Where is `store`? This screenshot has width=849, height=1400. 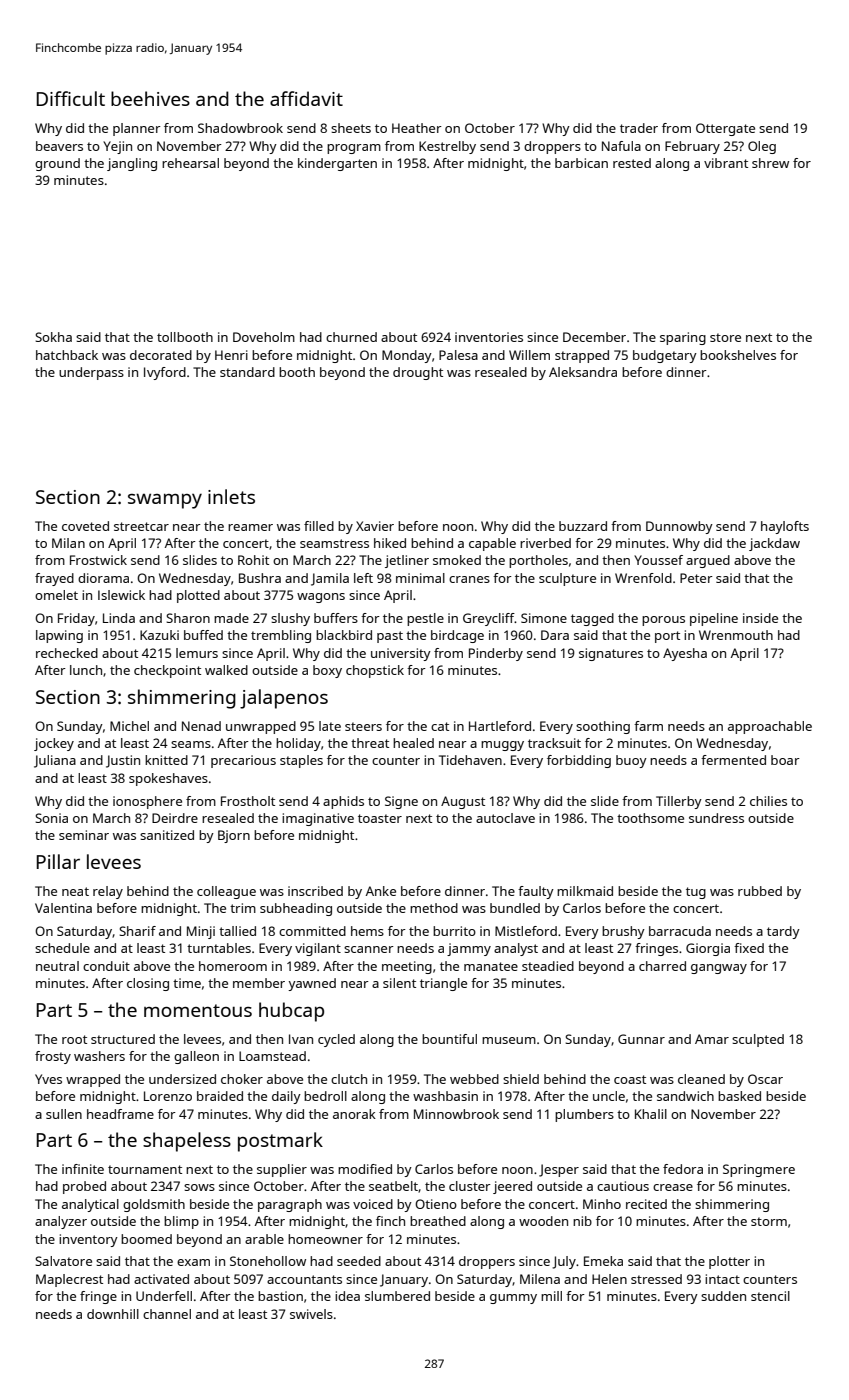
store is located at coordinates (725, 337).
